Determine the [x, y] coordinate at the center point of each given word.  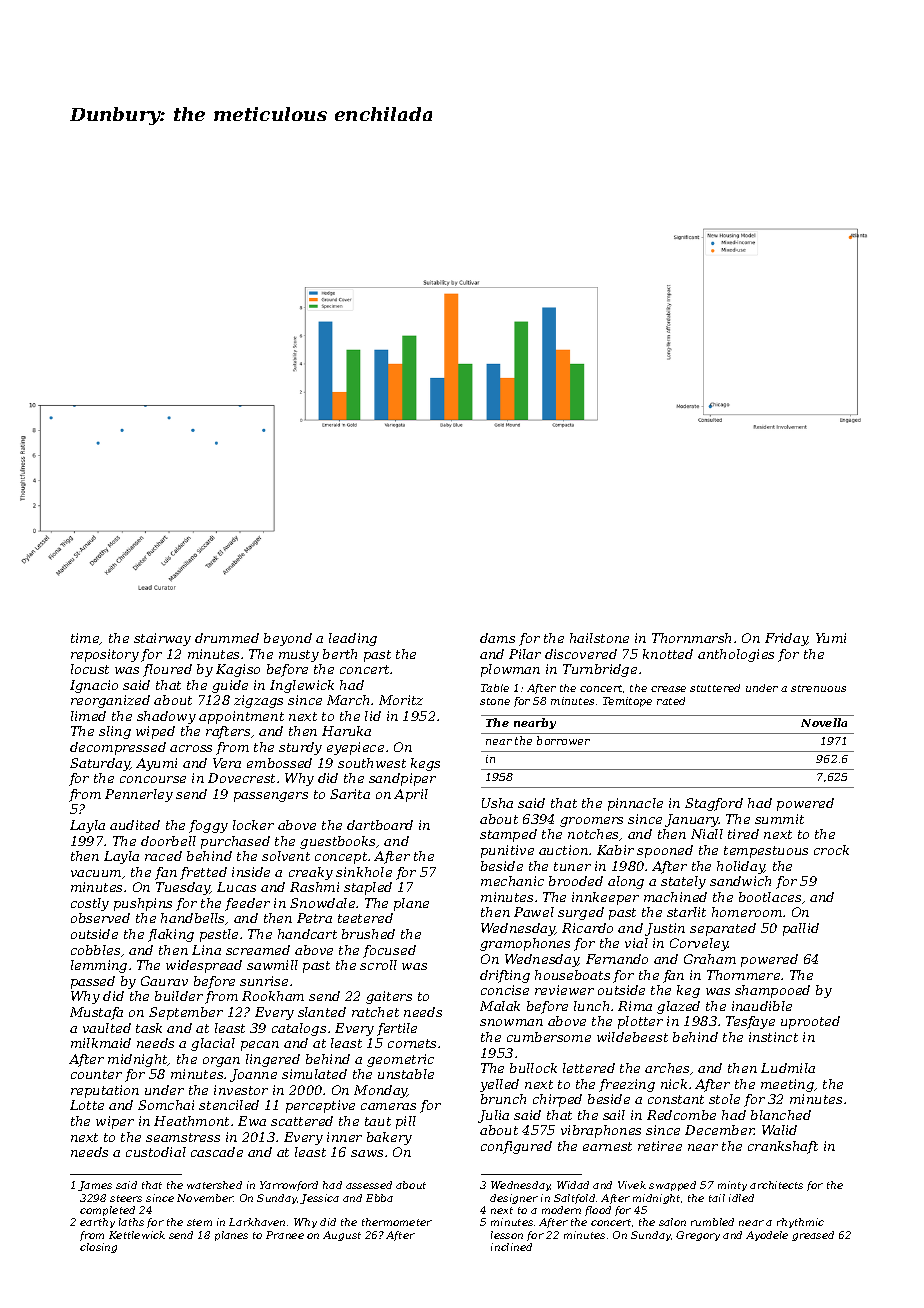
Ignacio [94, 686]
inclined [511, 1247]
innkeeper [605, 898]
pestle [219, 935]
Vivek [632, 1185]
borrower [563, 740]
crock [831, 850]
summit [779, 819]
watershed [214, 1185]
